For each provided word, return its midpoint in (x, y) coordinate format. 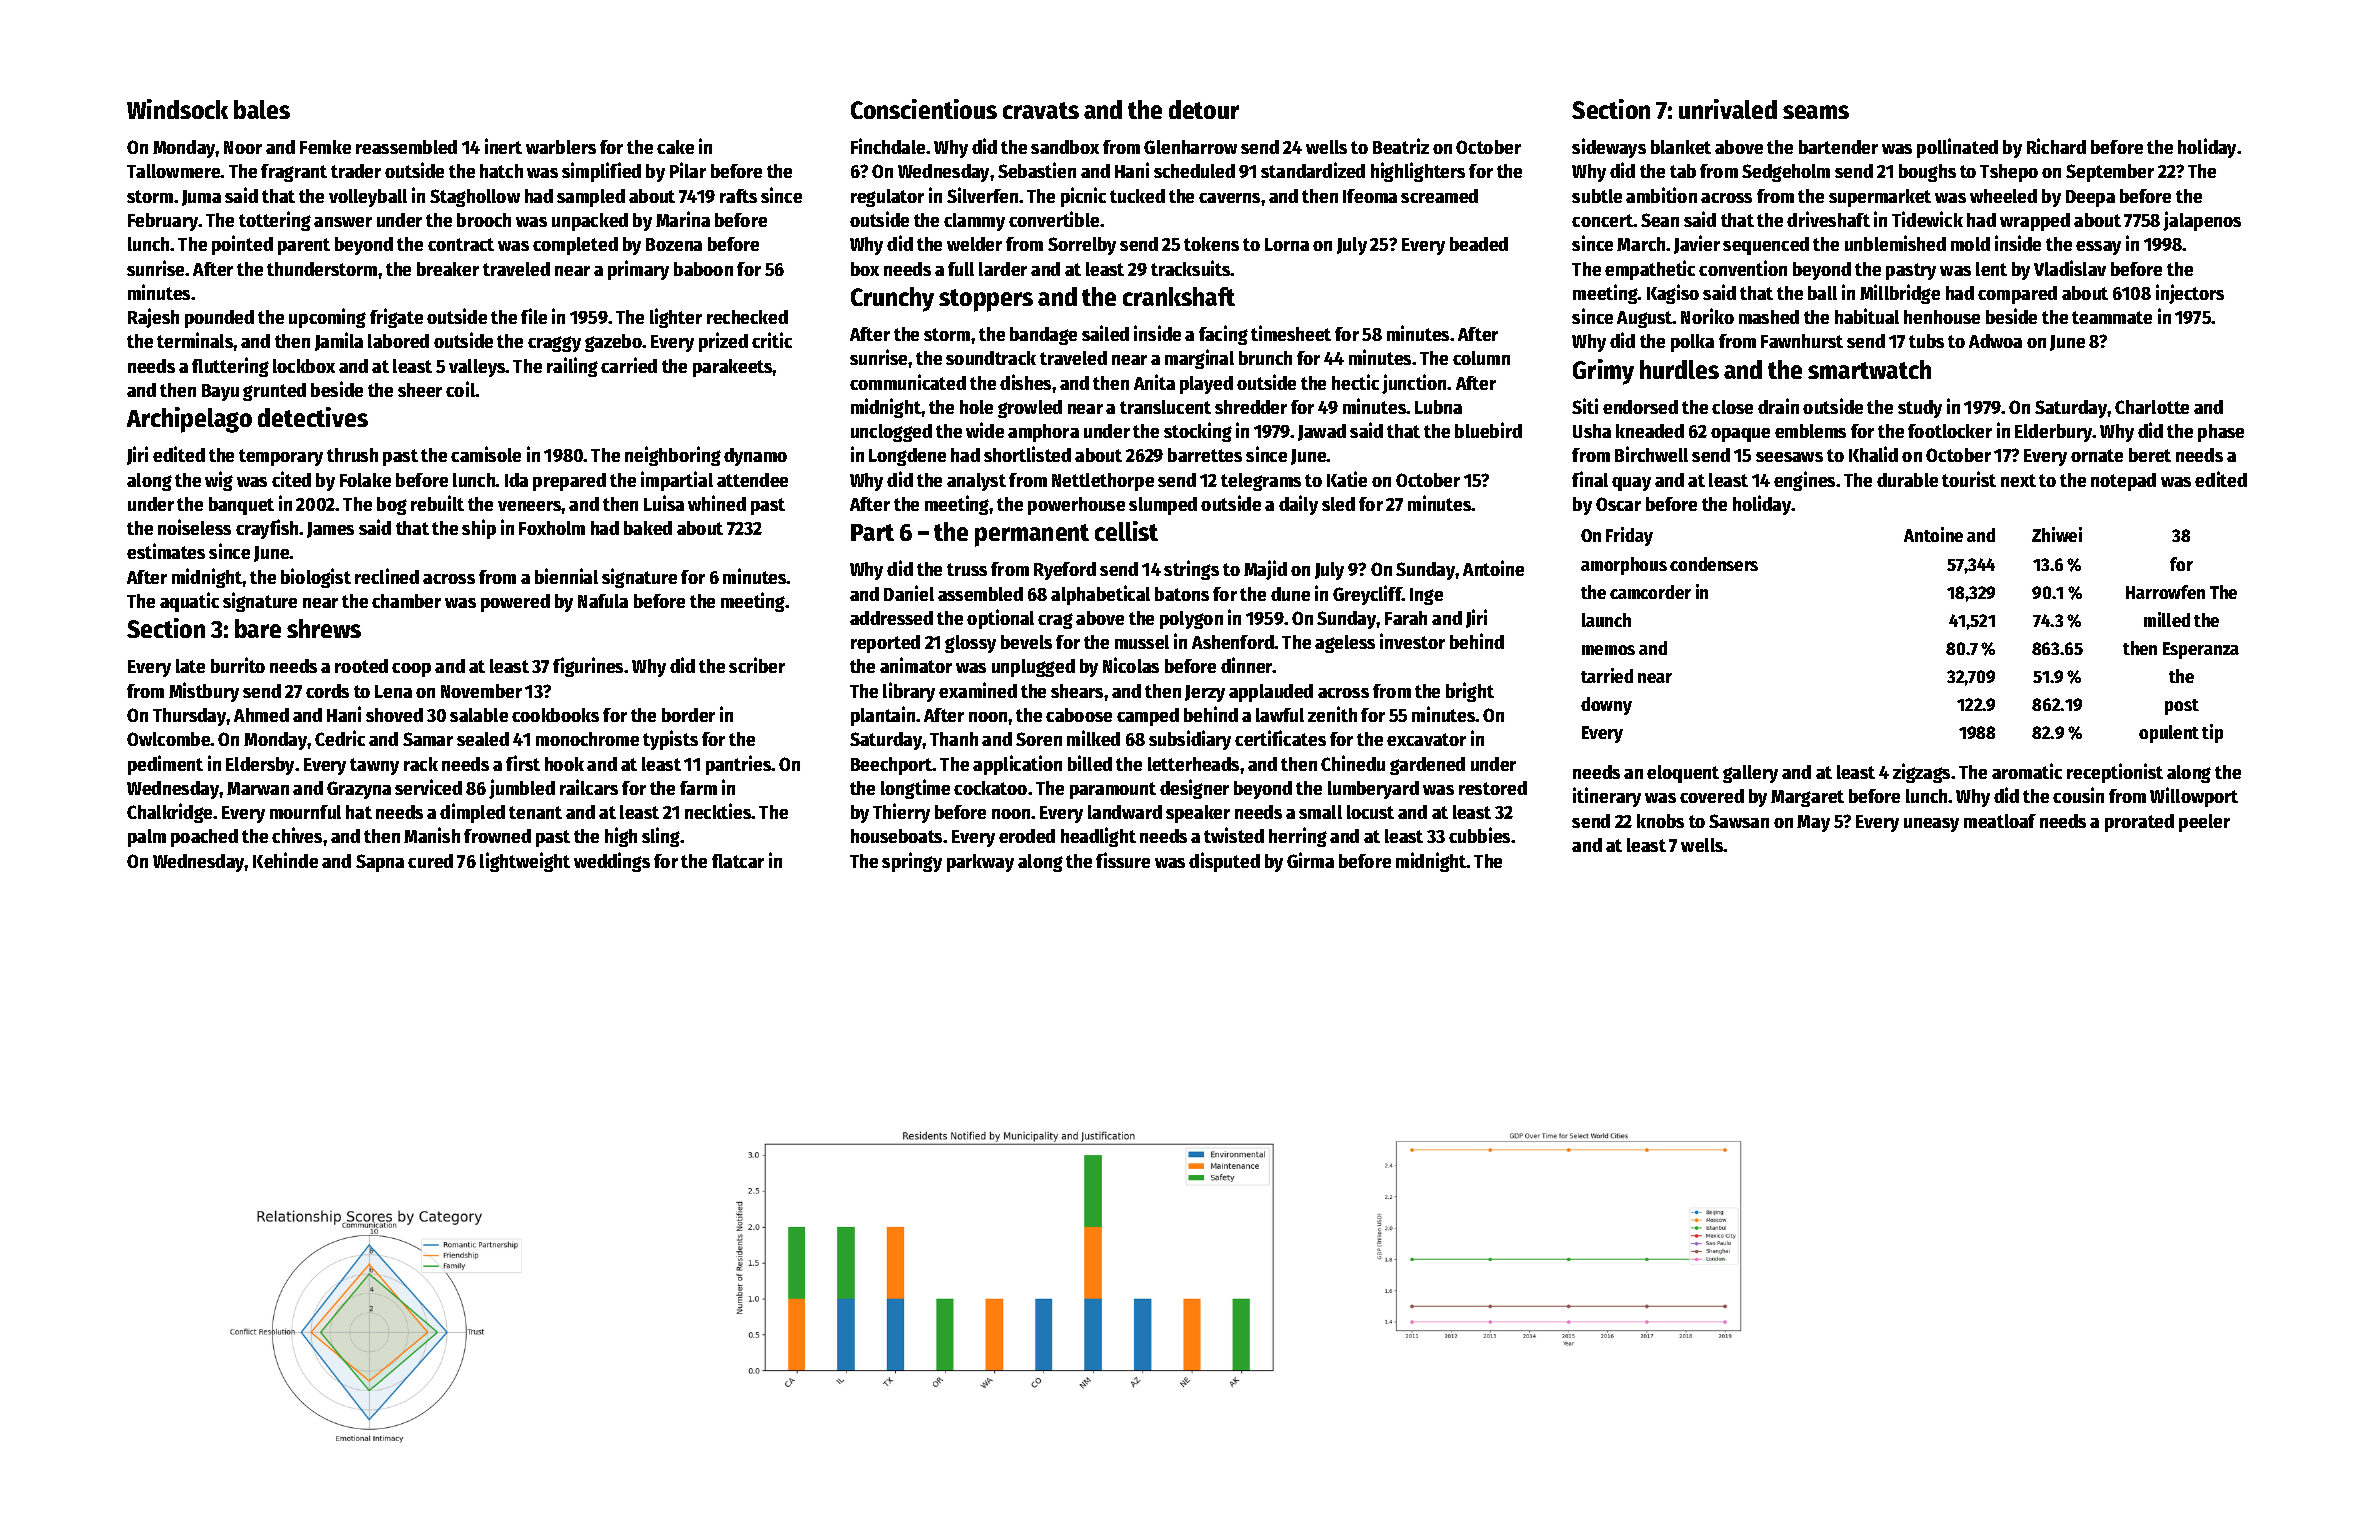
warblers (561, 147)
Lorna (1287, 244)
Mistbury (204, 692)
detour (1204, 109)
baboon (703, 269)
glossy (970, 644)
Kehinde (285, 860)
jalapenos (2202, 221)
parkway (980, 863)
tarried (1607, 675)
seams (1816, 112)
